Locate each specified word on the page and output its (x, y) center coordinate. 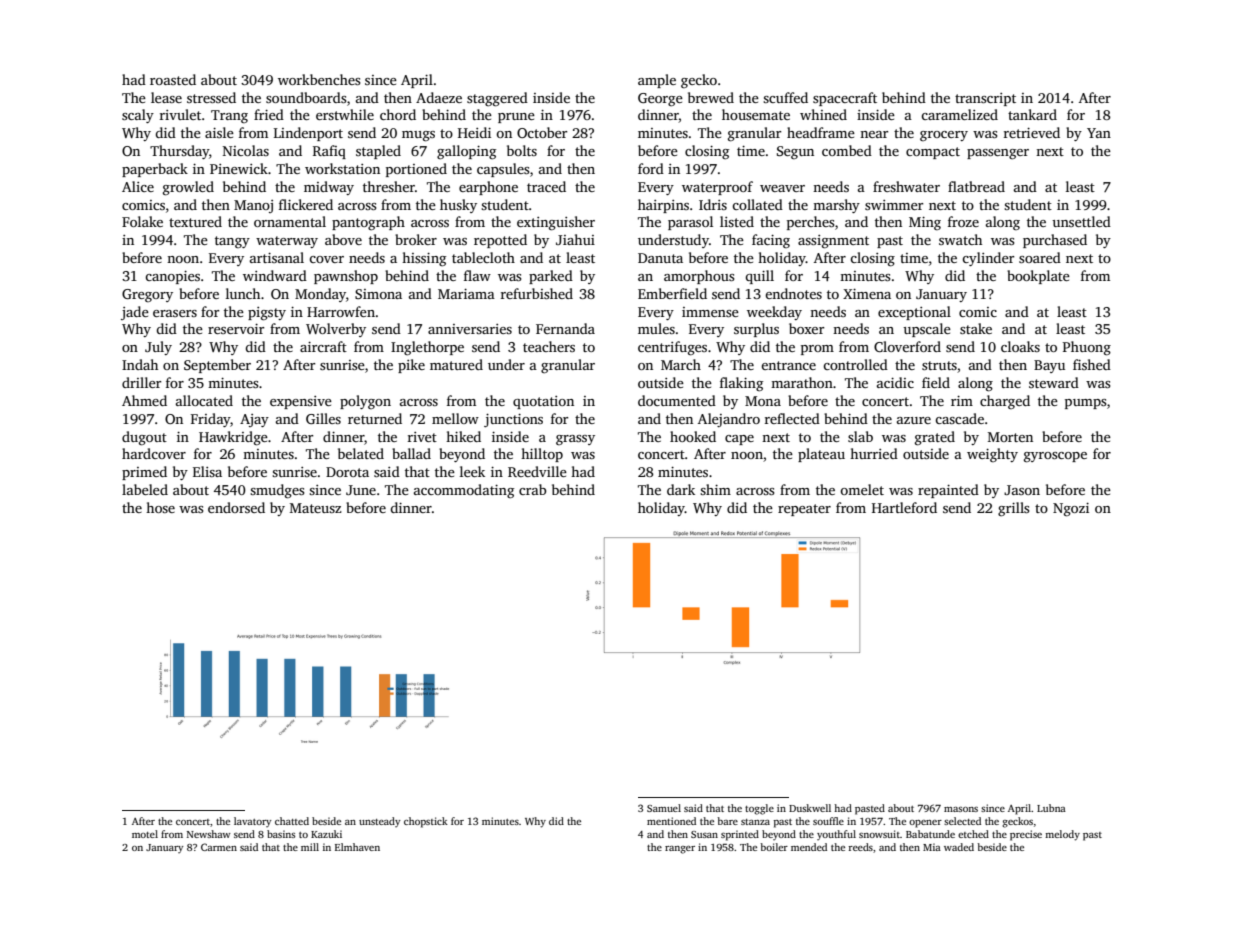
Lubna (1051, 808)
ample (657, 81)
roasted (173, 79)
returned (375, 418)
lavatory (253, 822)
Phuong (1087, 348)
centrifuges (672, 348)
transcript (985, 99)
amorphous (699, 277)
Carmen (219, 847)
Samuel (664, 808)
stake (976, 328)
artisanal (277, 257)
